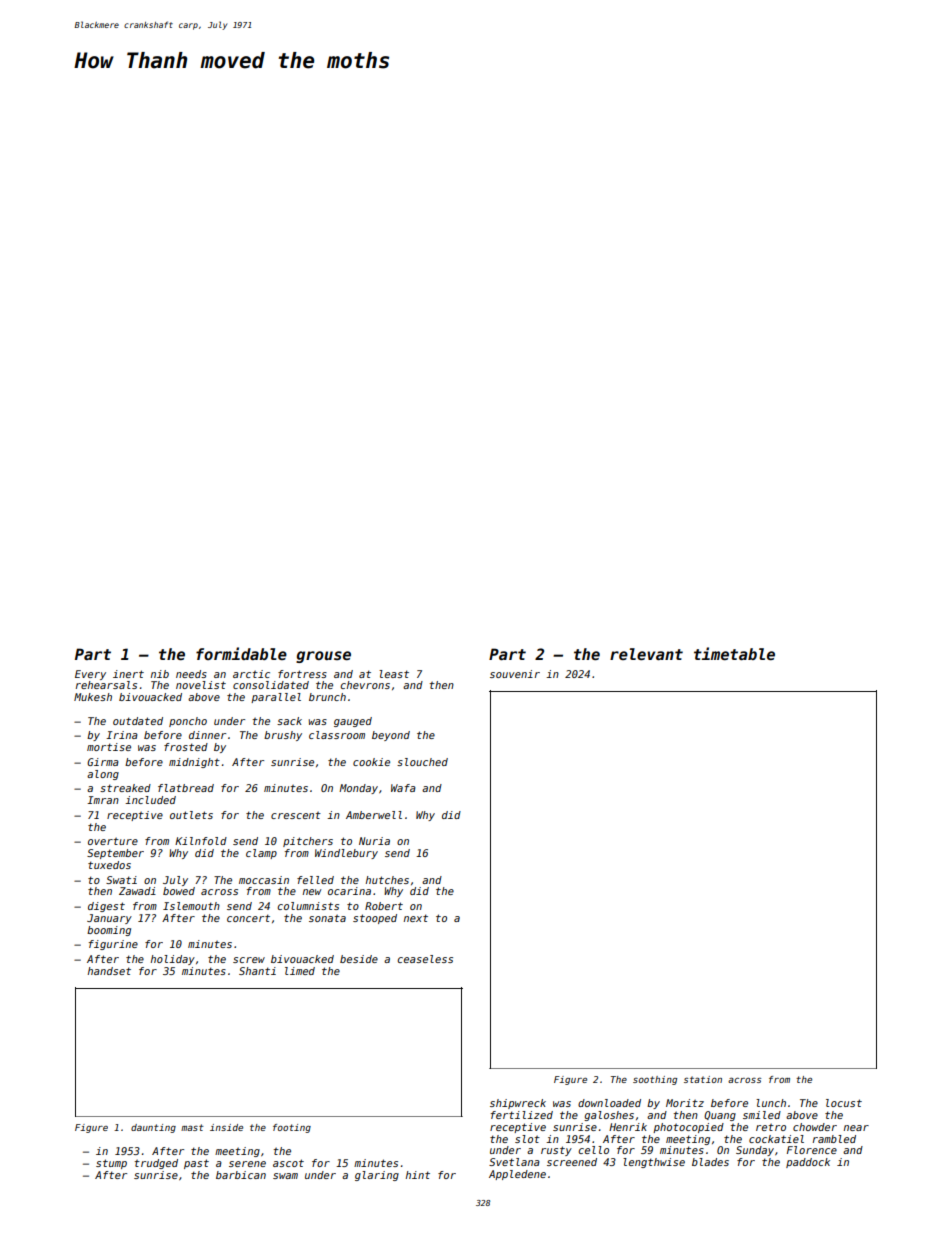  I want to click on station, so click(703, 1079).
